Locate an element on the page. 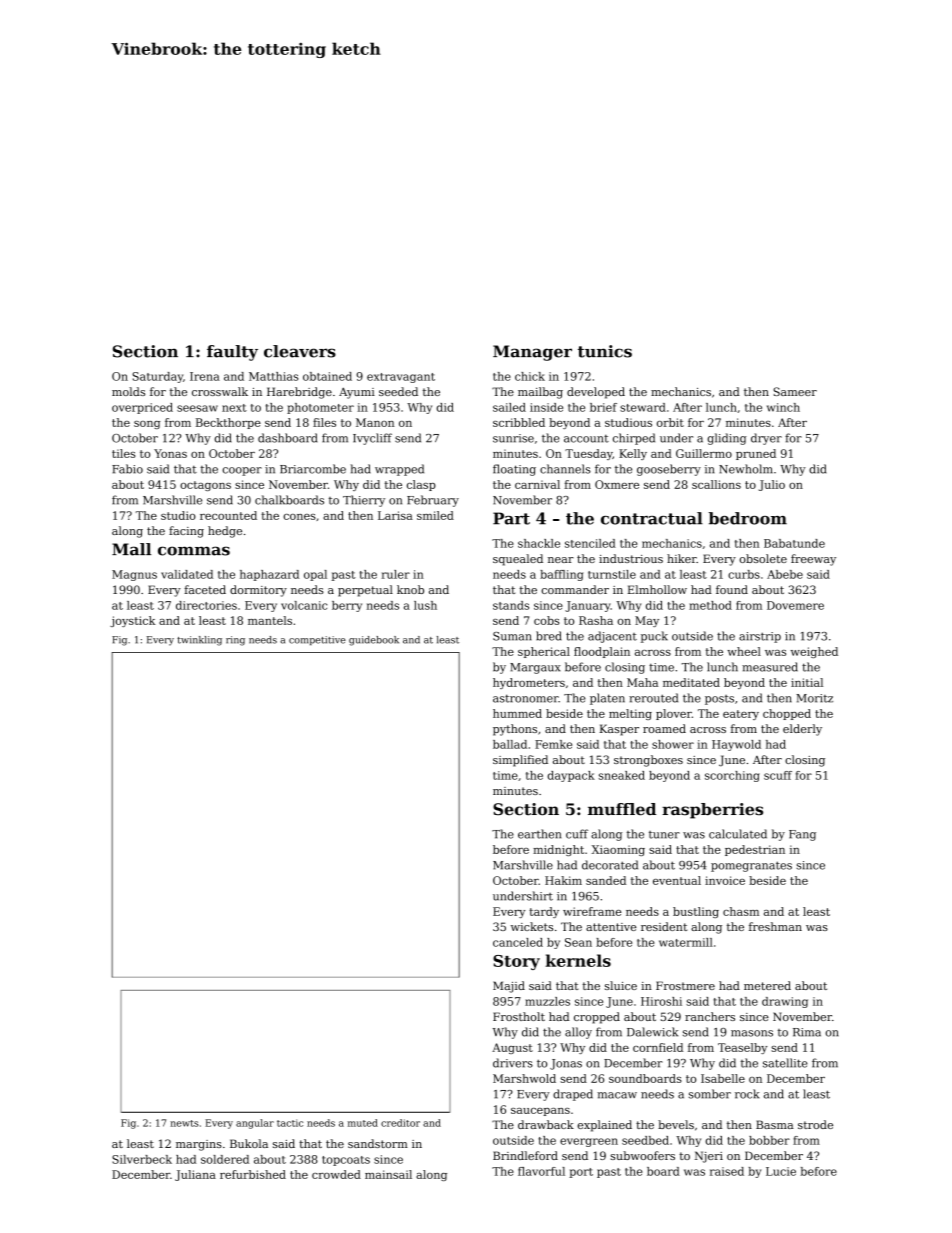  orbit is located at coordinates (670, 422).
